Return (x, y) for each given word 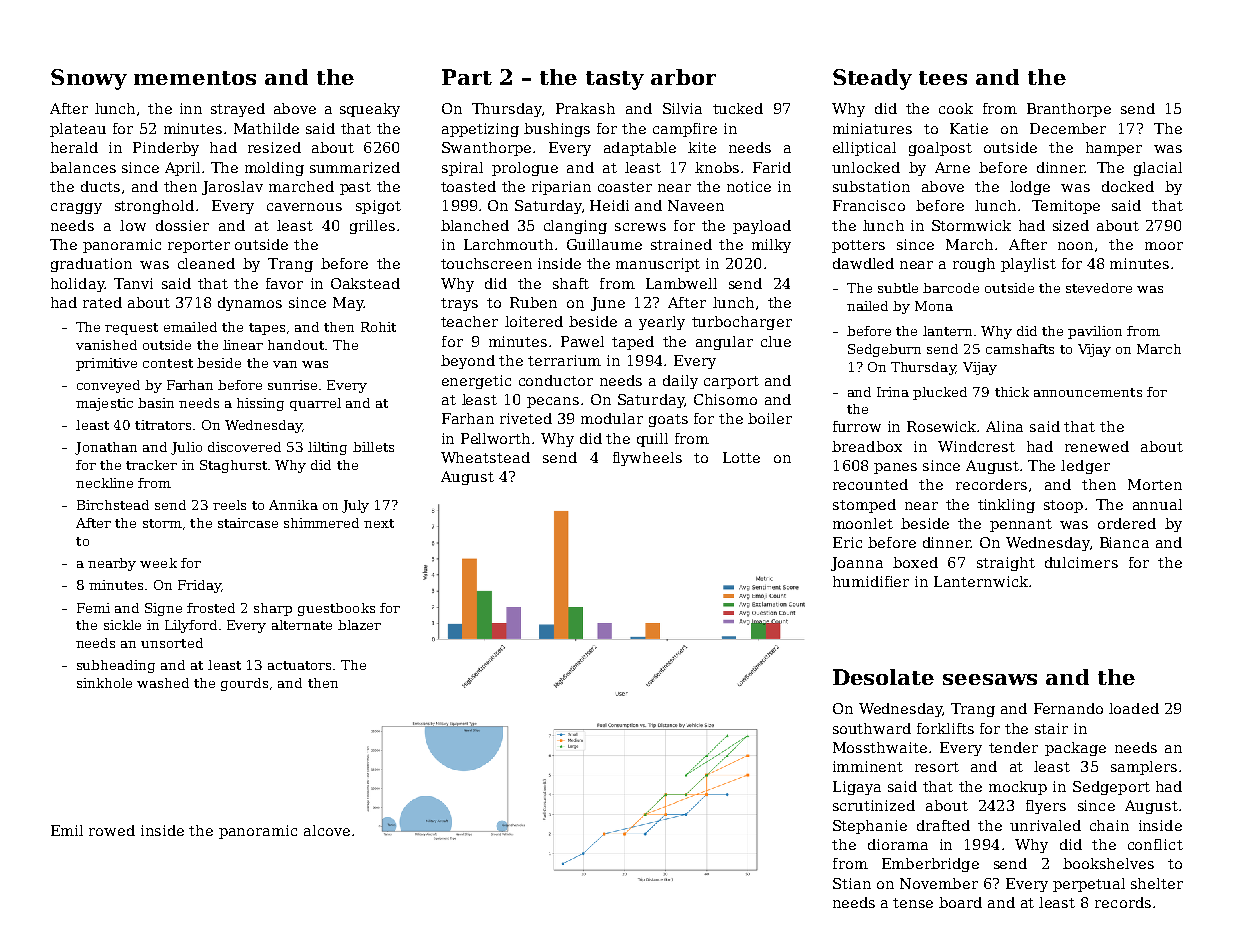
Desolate (883, 677)
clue (776, 341)
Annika (293, 505)
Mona (934, 306)
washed (163, 683)
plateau (78, 130)
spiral (462, 169)
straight (1006, 564)
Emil (67, 830)
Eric (847, 542)
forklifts (945, 728)
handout (296, 345)
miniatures (872, 128)
